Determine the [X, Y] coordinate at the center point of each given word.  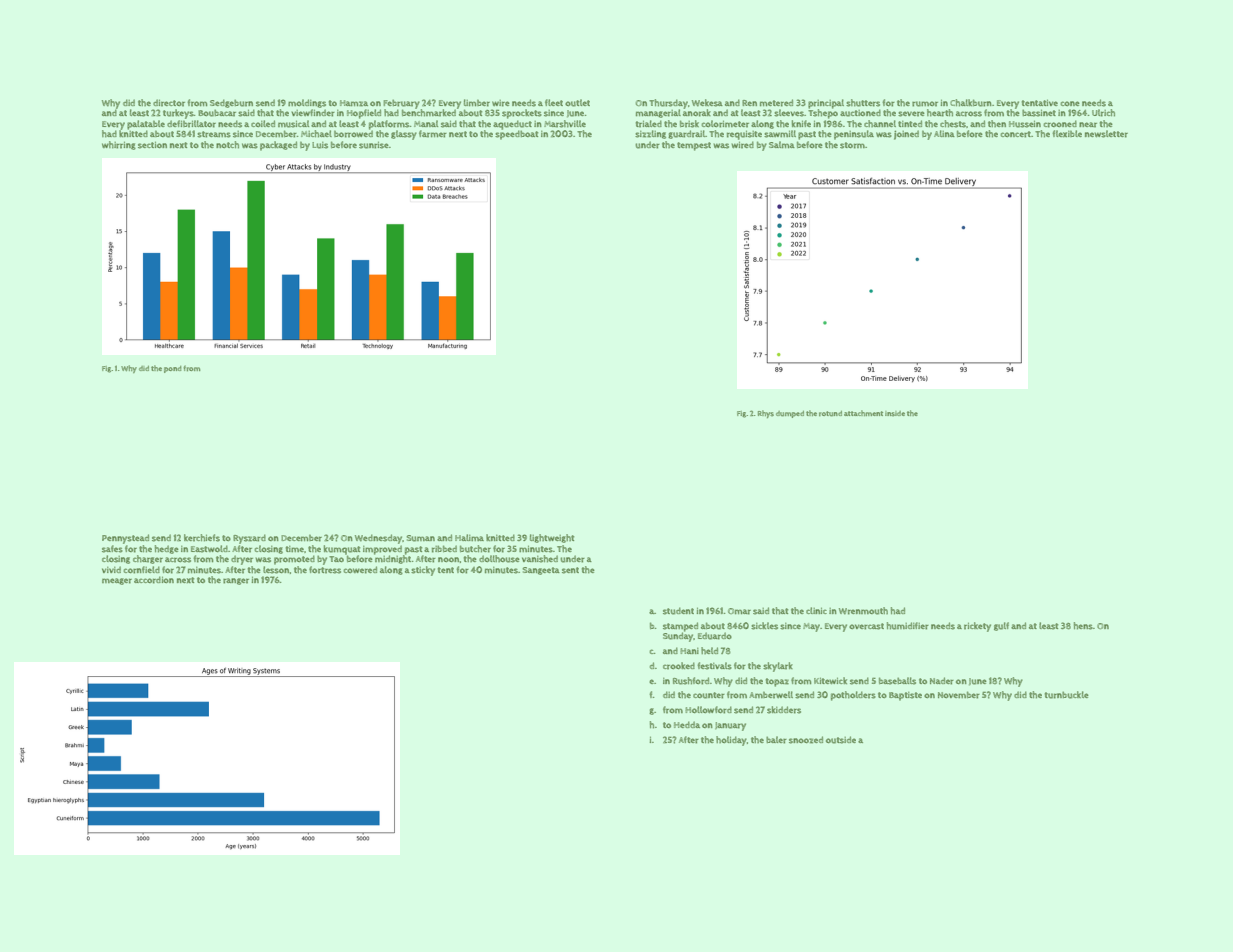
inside [895, 413]
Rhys [766, 414]
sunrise [374, 145]
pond [172, 369]
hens [1083, 626]
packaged [278, 146]
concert [1016, 134]
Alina [944, 133]
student [678, 611]
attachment [863, 413]
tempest [694, 146]
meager [117, 581]
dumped [790, 414]
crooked [679, 666]
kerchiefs [202, 538]
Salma [782, 144]
